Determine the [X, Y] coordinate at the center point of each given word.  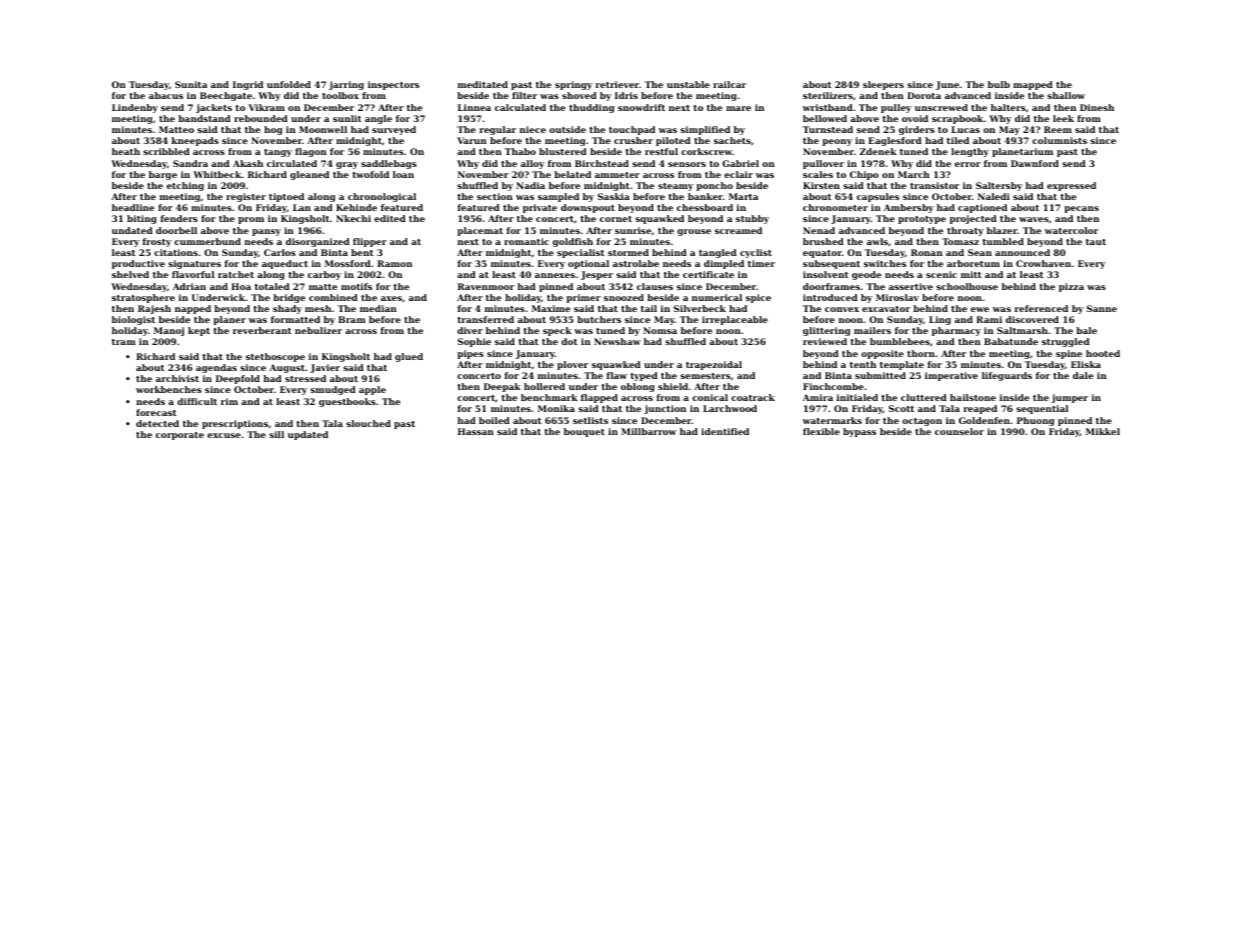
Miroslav [897, 297]
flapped [599, 398]
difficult [197, 401]
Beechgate [226, 96]
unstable [688, 84]
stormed [628, 252]
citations [176, 252]
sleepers [883, 85]
